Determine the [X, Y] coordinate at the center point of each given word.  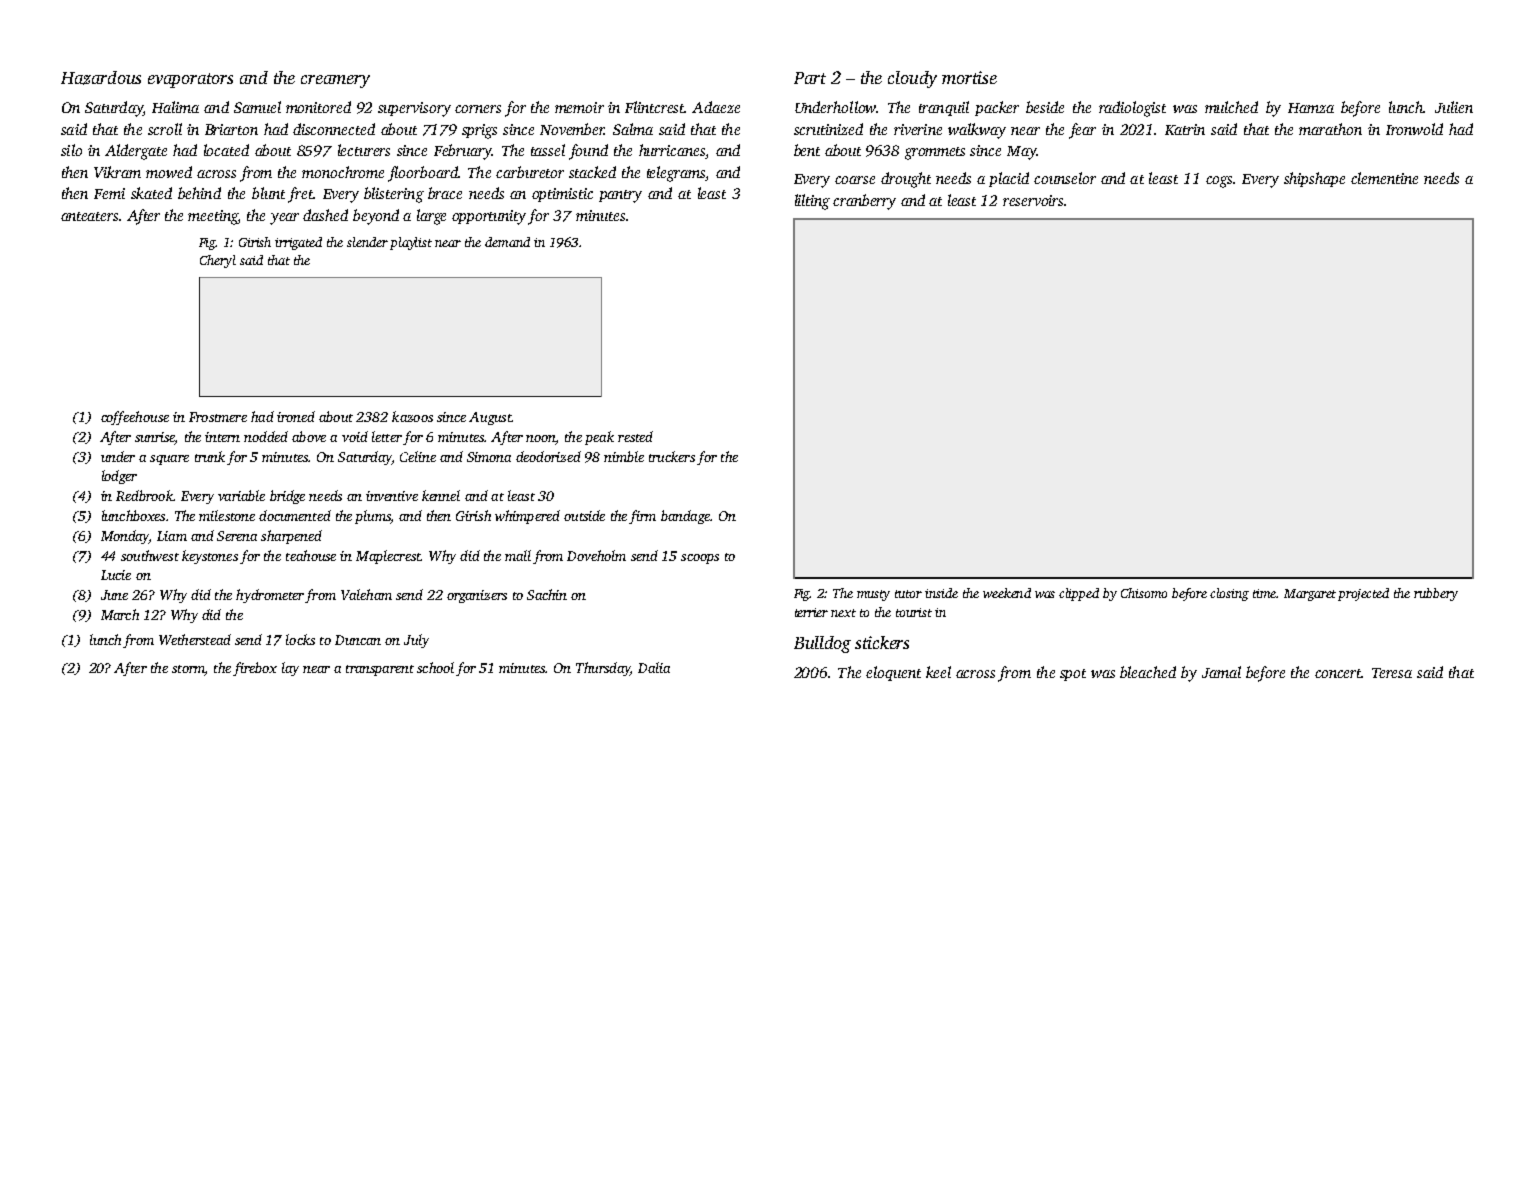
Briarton [231, 129]
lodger [119, 477]
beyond [376, 217]
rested [635, 436]
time [1264, 593]
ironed [296, 416]
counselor [1065, 178]
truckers [672, 456]
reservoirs [1033, 200]
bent [807, 150]
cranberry [864, 202]
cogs [1219, 182]
